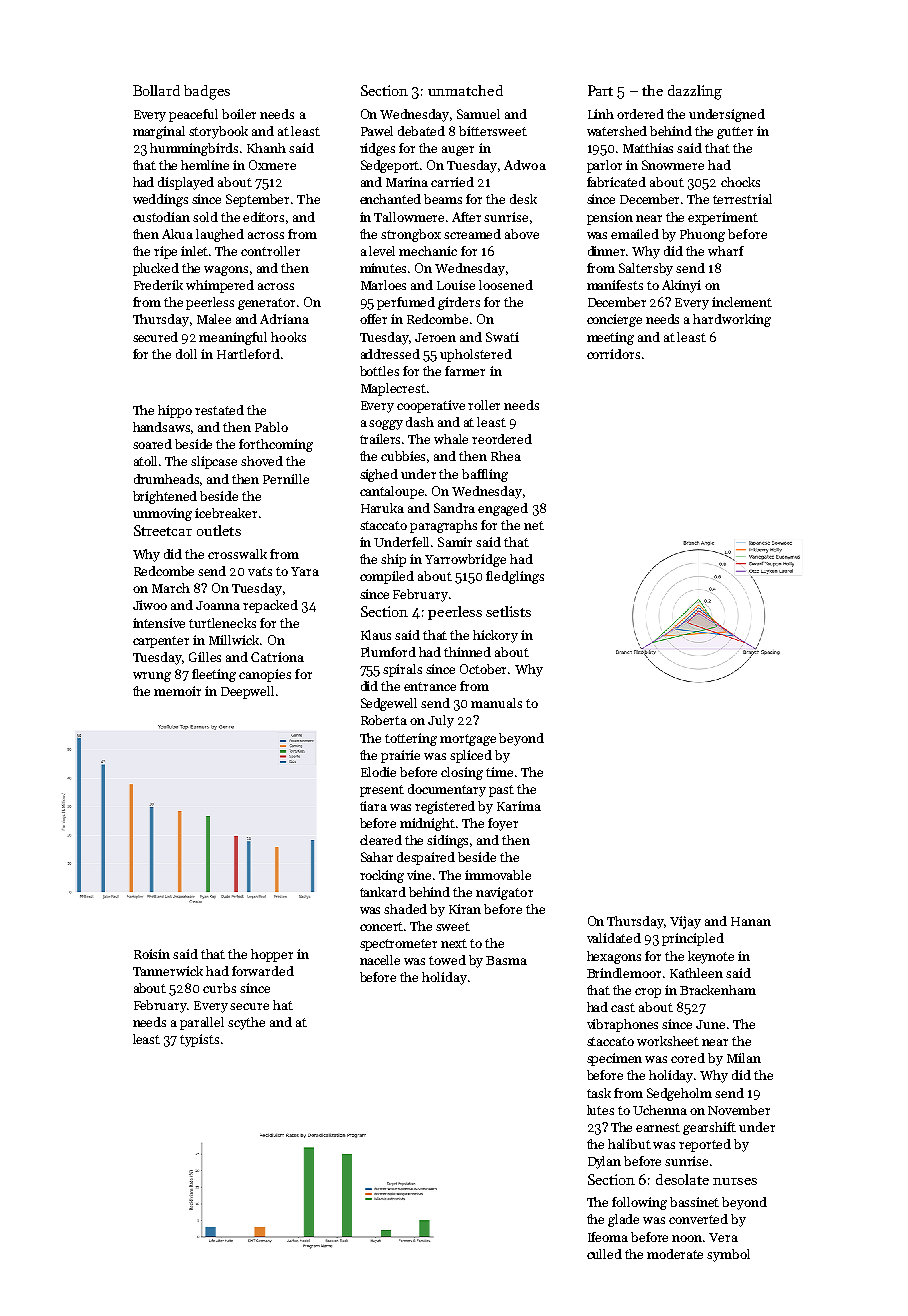 The width and height of the screenshot is (908, 1316). I want to click on principled, so click(693, 939).
